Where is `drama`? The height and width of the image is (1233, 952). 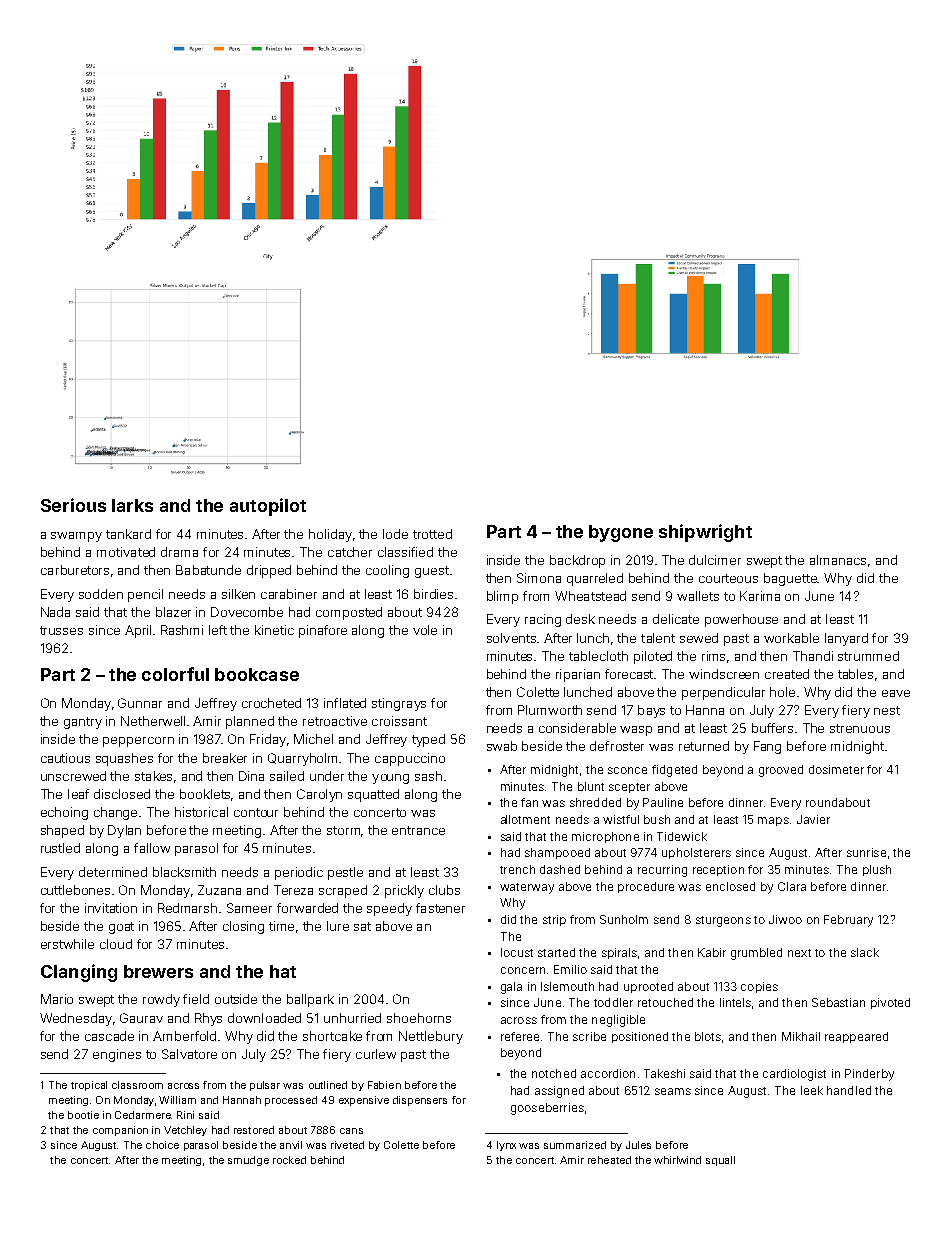 drama is located at coordinates (179, 552).
